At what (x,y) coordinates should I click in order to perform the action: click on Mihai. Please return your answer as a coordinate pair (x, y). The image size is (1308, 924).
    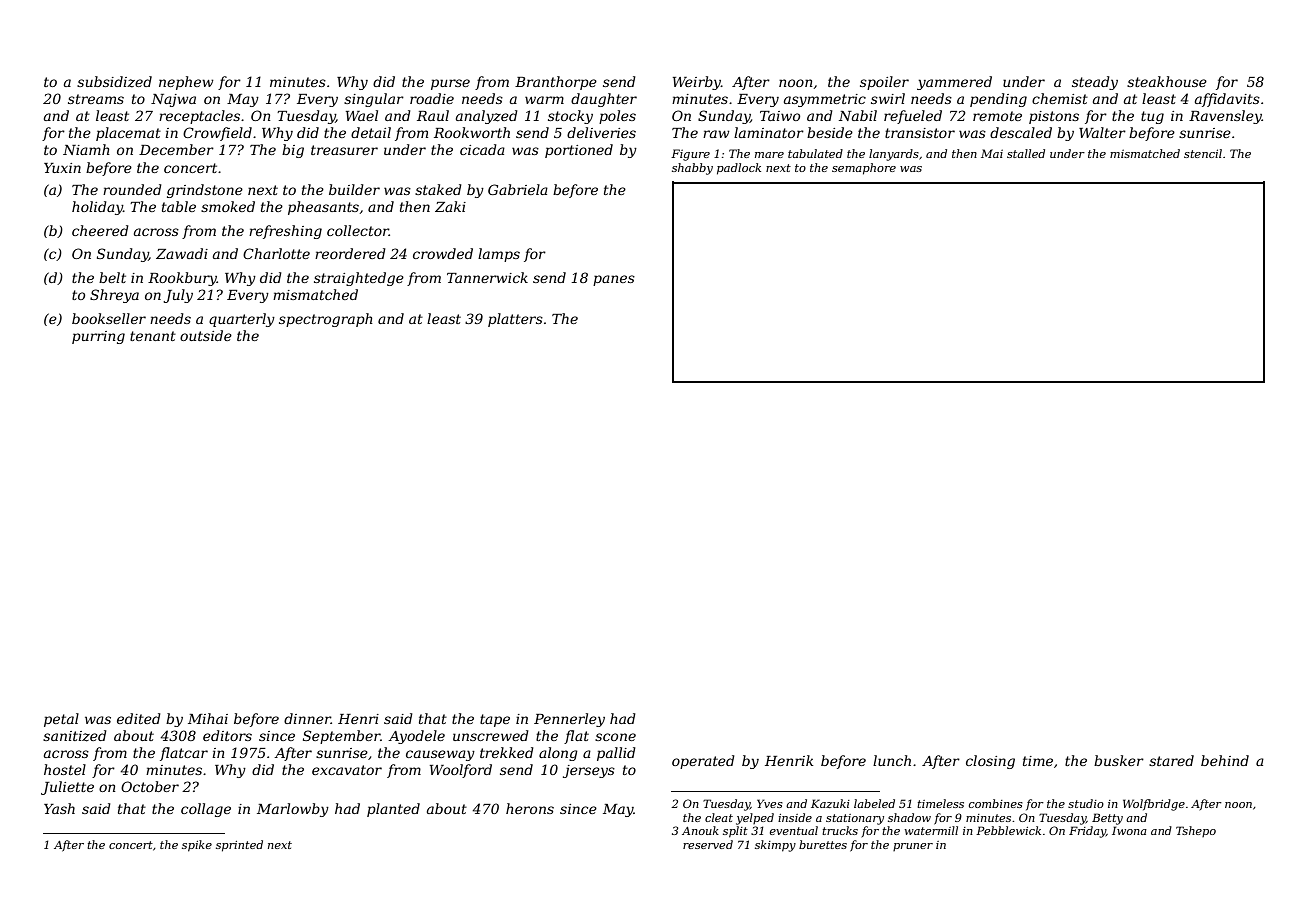
    Looking at the image, I should click on (208, 718).
